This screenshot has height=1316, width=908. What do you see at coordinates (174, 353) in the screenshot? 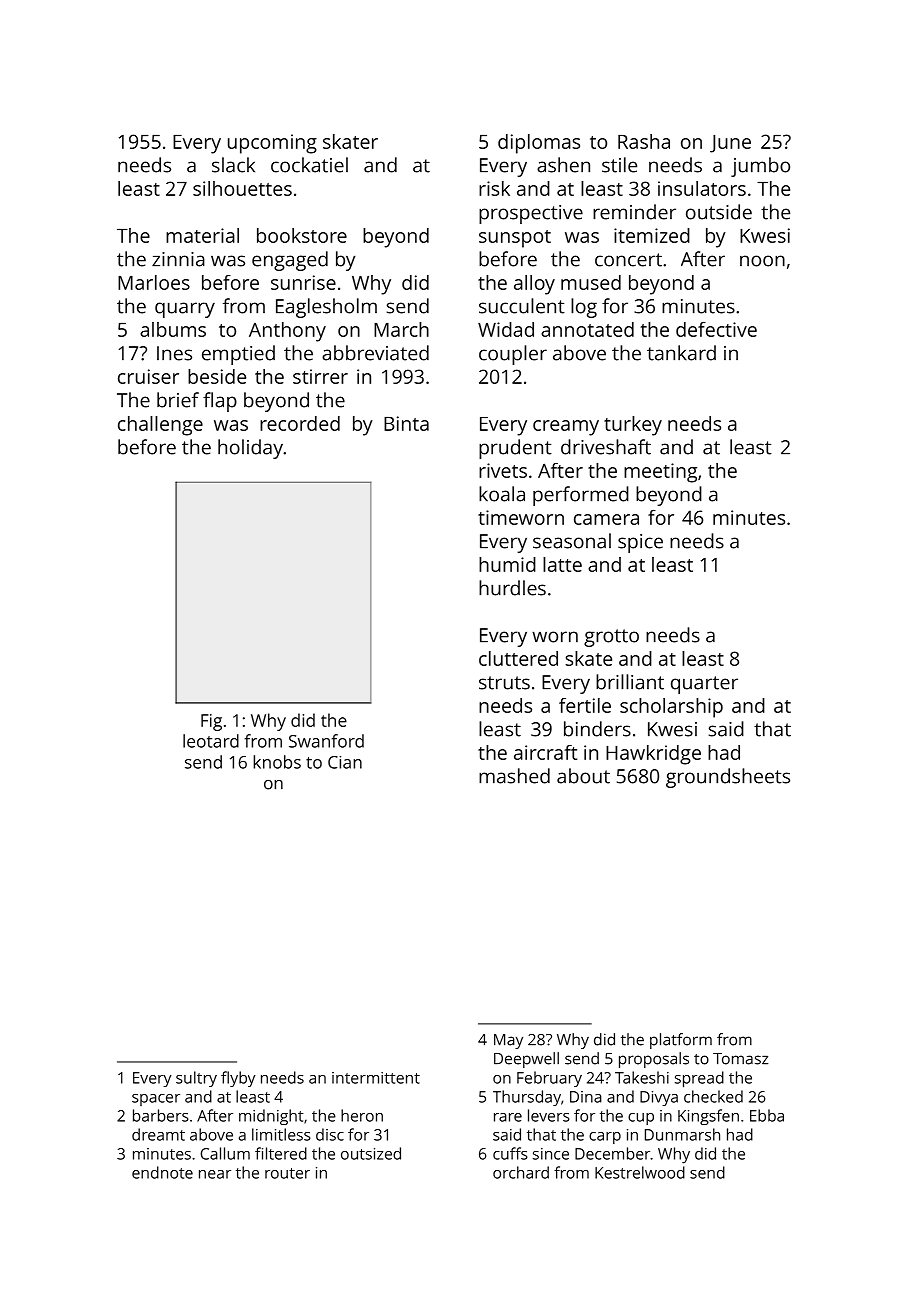
I see `Ines` at bounding box center [174, 353].
